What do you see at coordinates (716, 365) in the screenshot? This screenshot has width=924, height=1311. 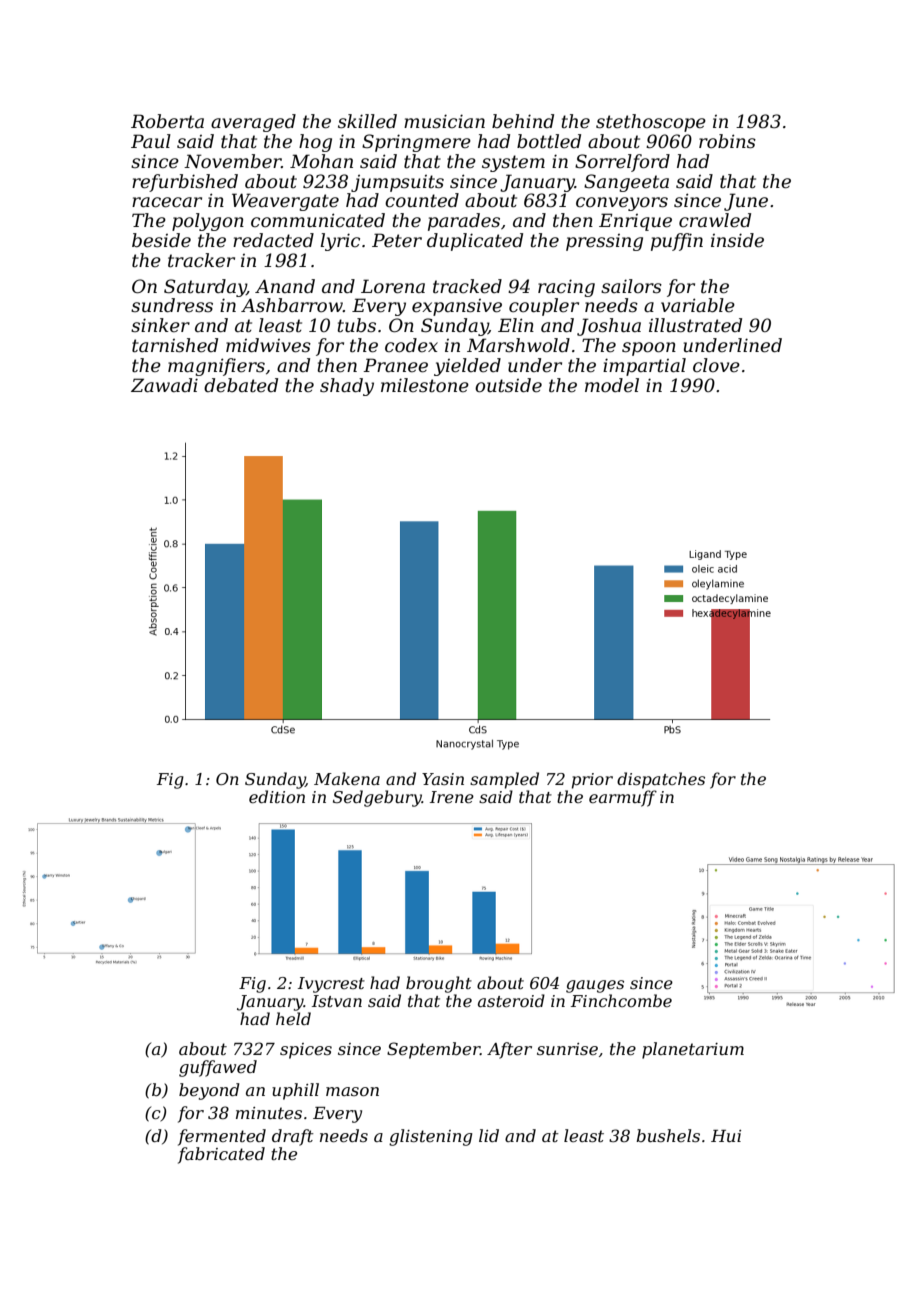 I see `clove` at bounding box center [716, 365].
